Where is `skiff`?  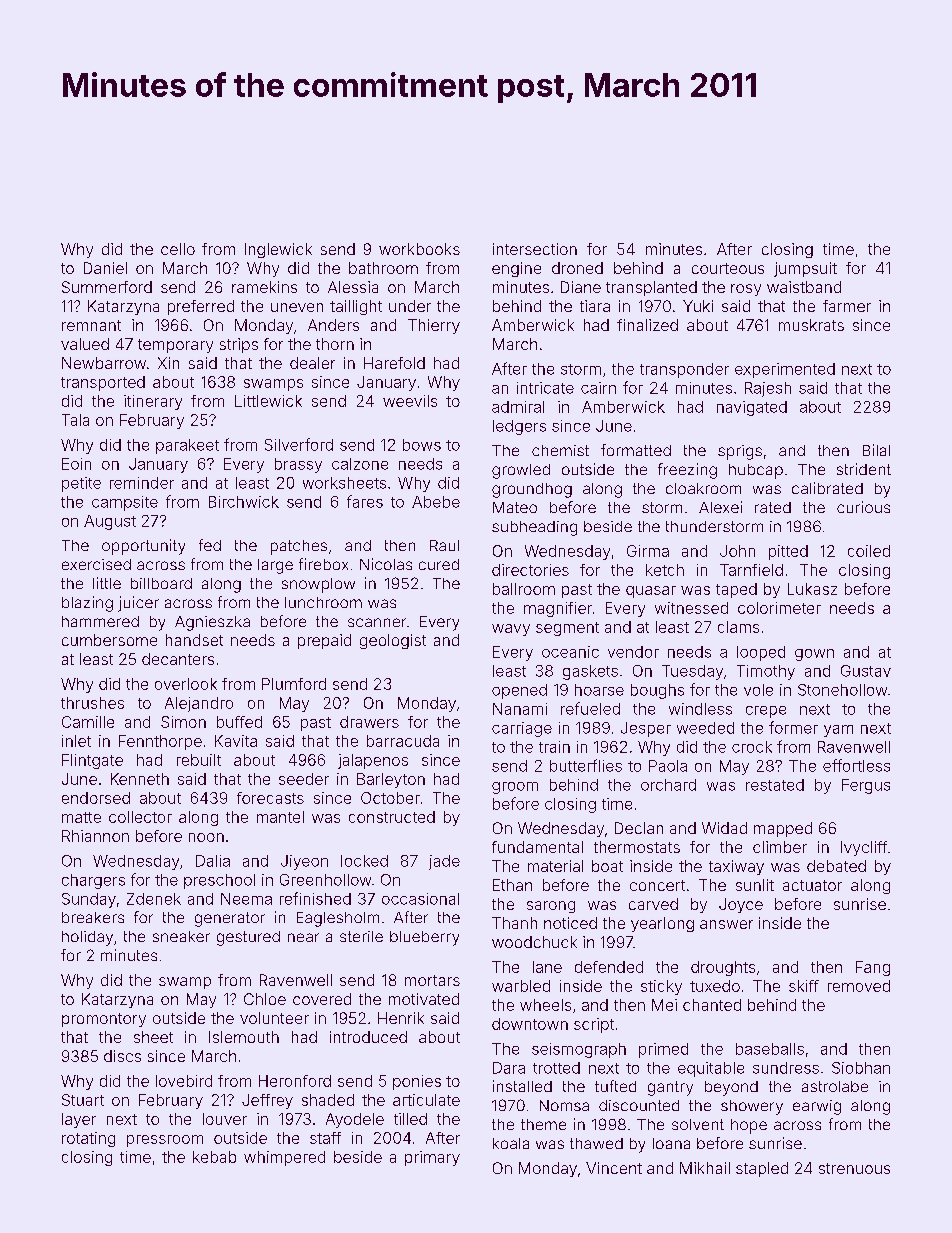 skiff is located at coordinates (804, 986).
